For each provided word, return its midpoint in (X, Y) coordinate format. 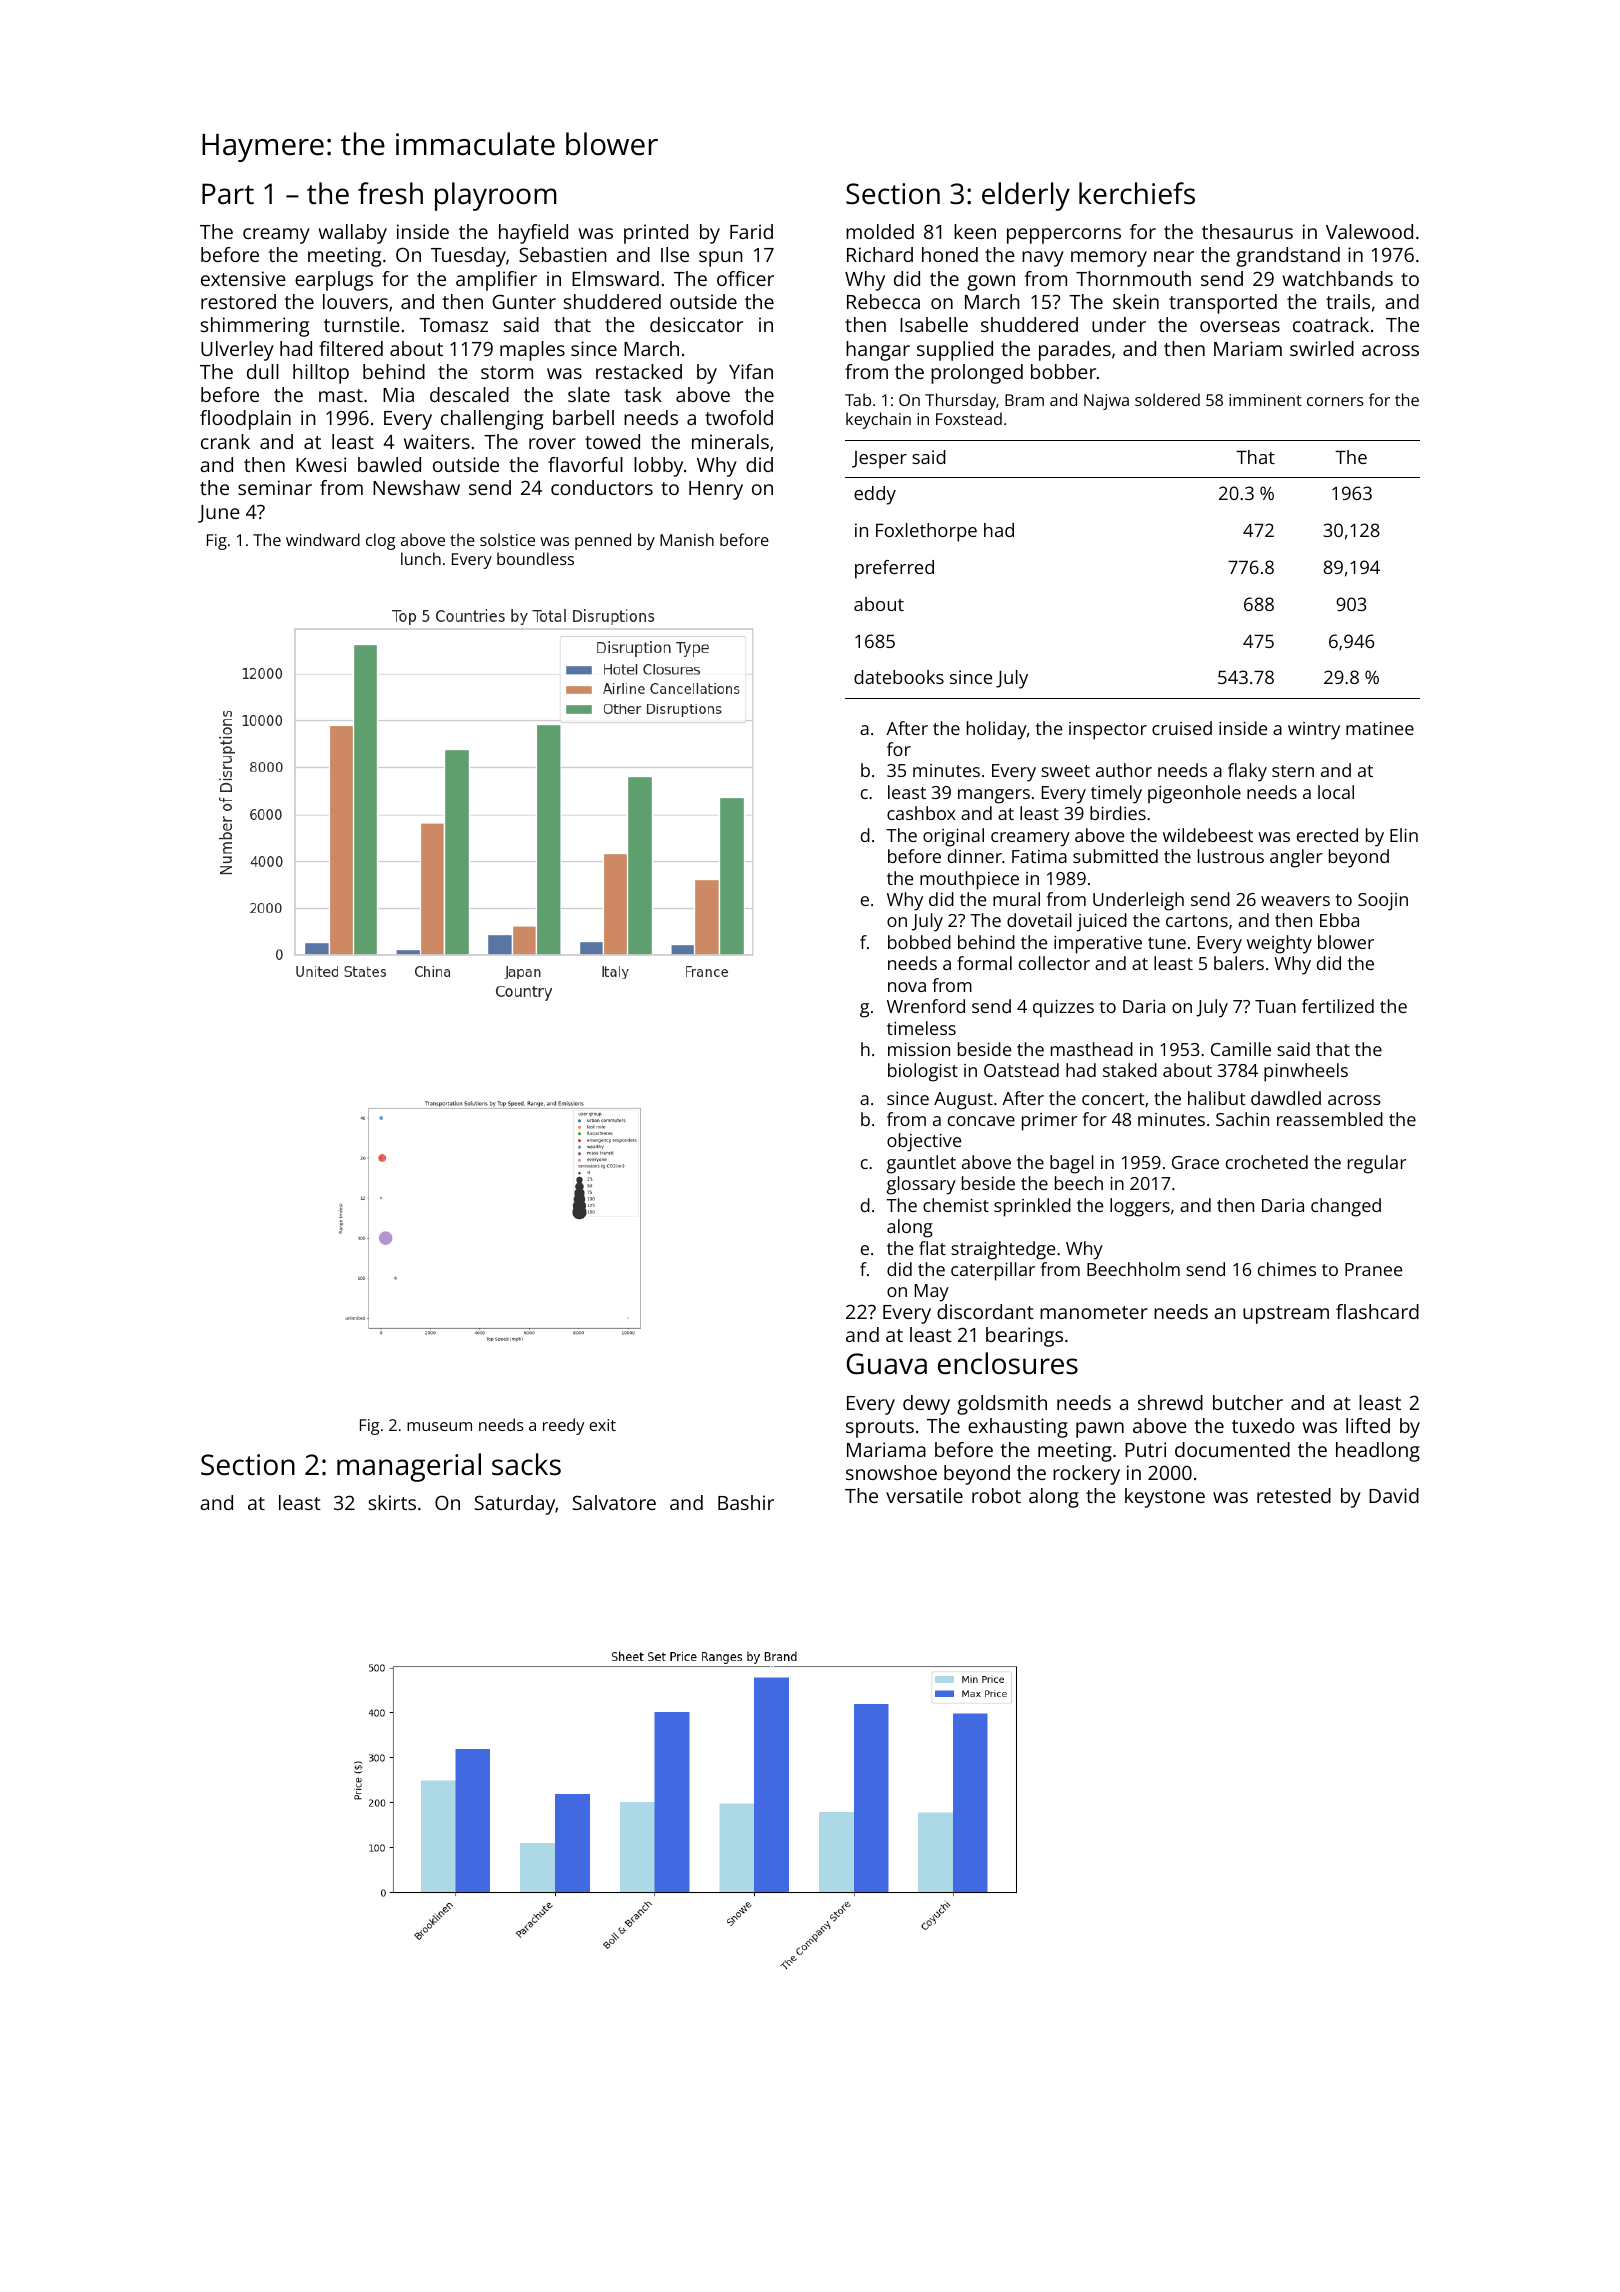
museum (439, 1426)
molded (880, 231)
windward (323, 539)
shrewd (1170, 1402)
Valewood (1369, 231)
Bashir (746, 1502)
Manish (687, 539)
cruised (1182, 728)
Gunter (524, 302)
